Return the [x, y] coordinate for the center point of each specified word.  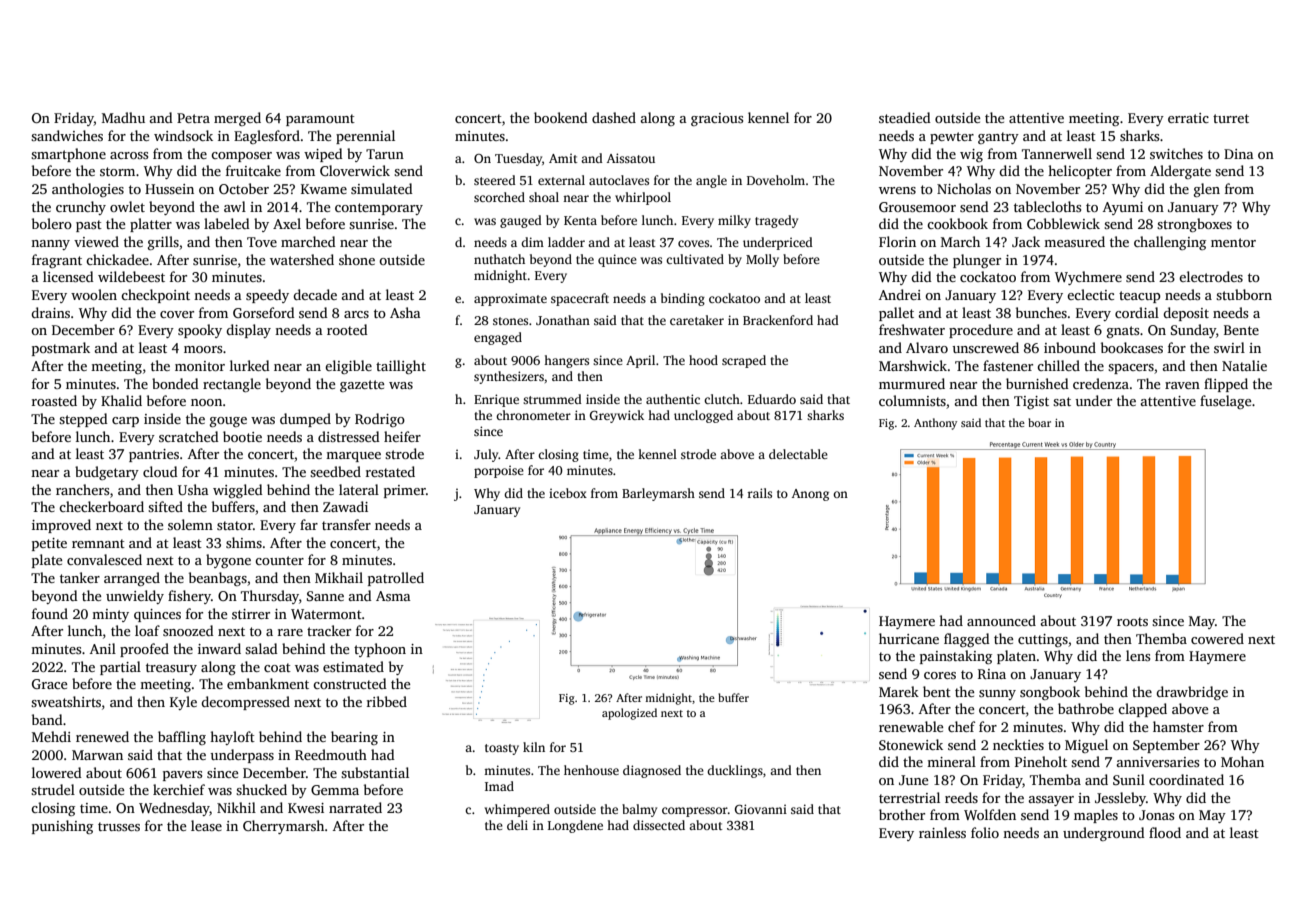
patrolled [396, 579]
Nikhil [236, 807]
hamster [1178, 726]
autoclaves [619, 180]
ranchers [82, 489]
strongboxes [1194, 225]
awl [235, 206]
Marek [899, 691]
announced [1001, 620]
